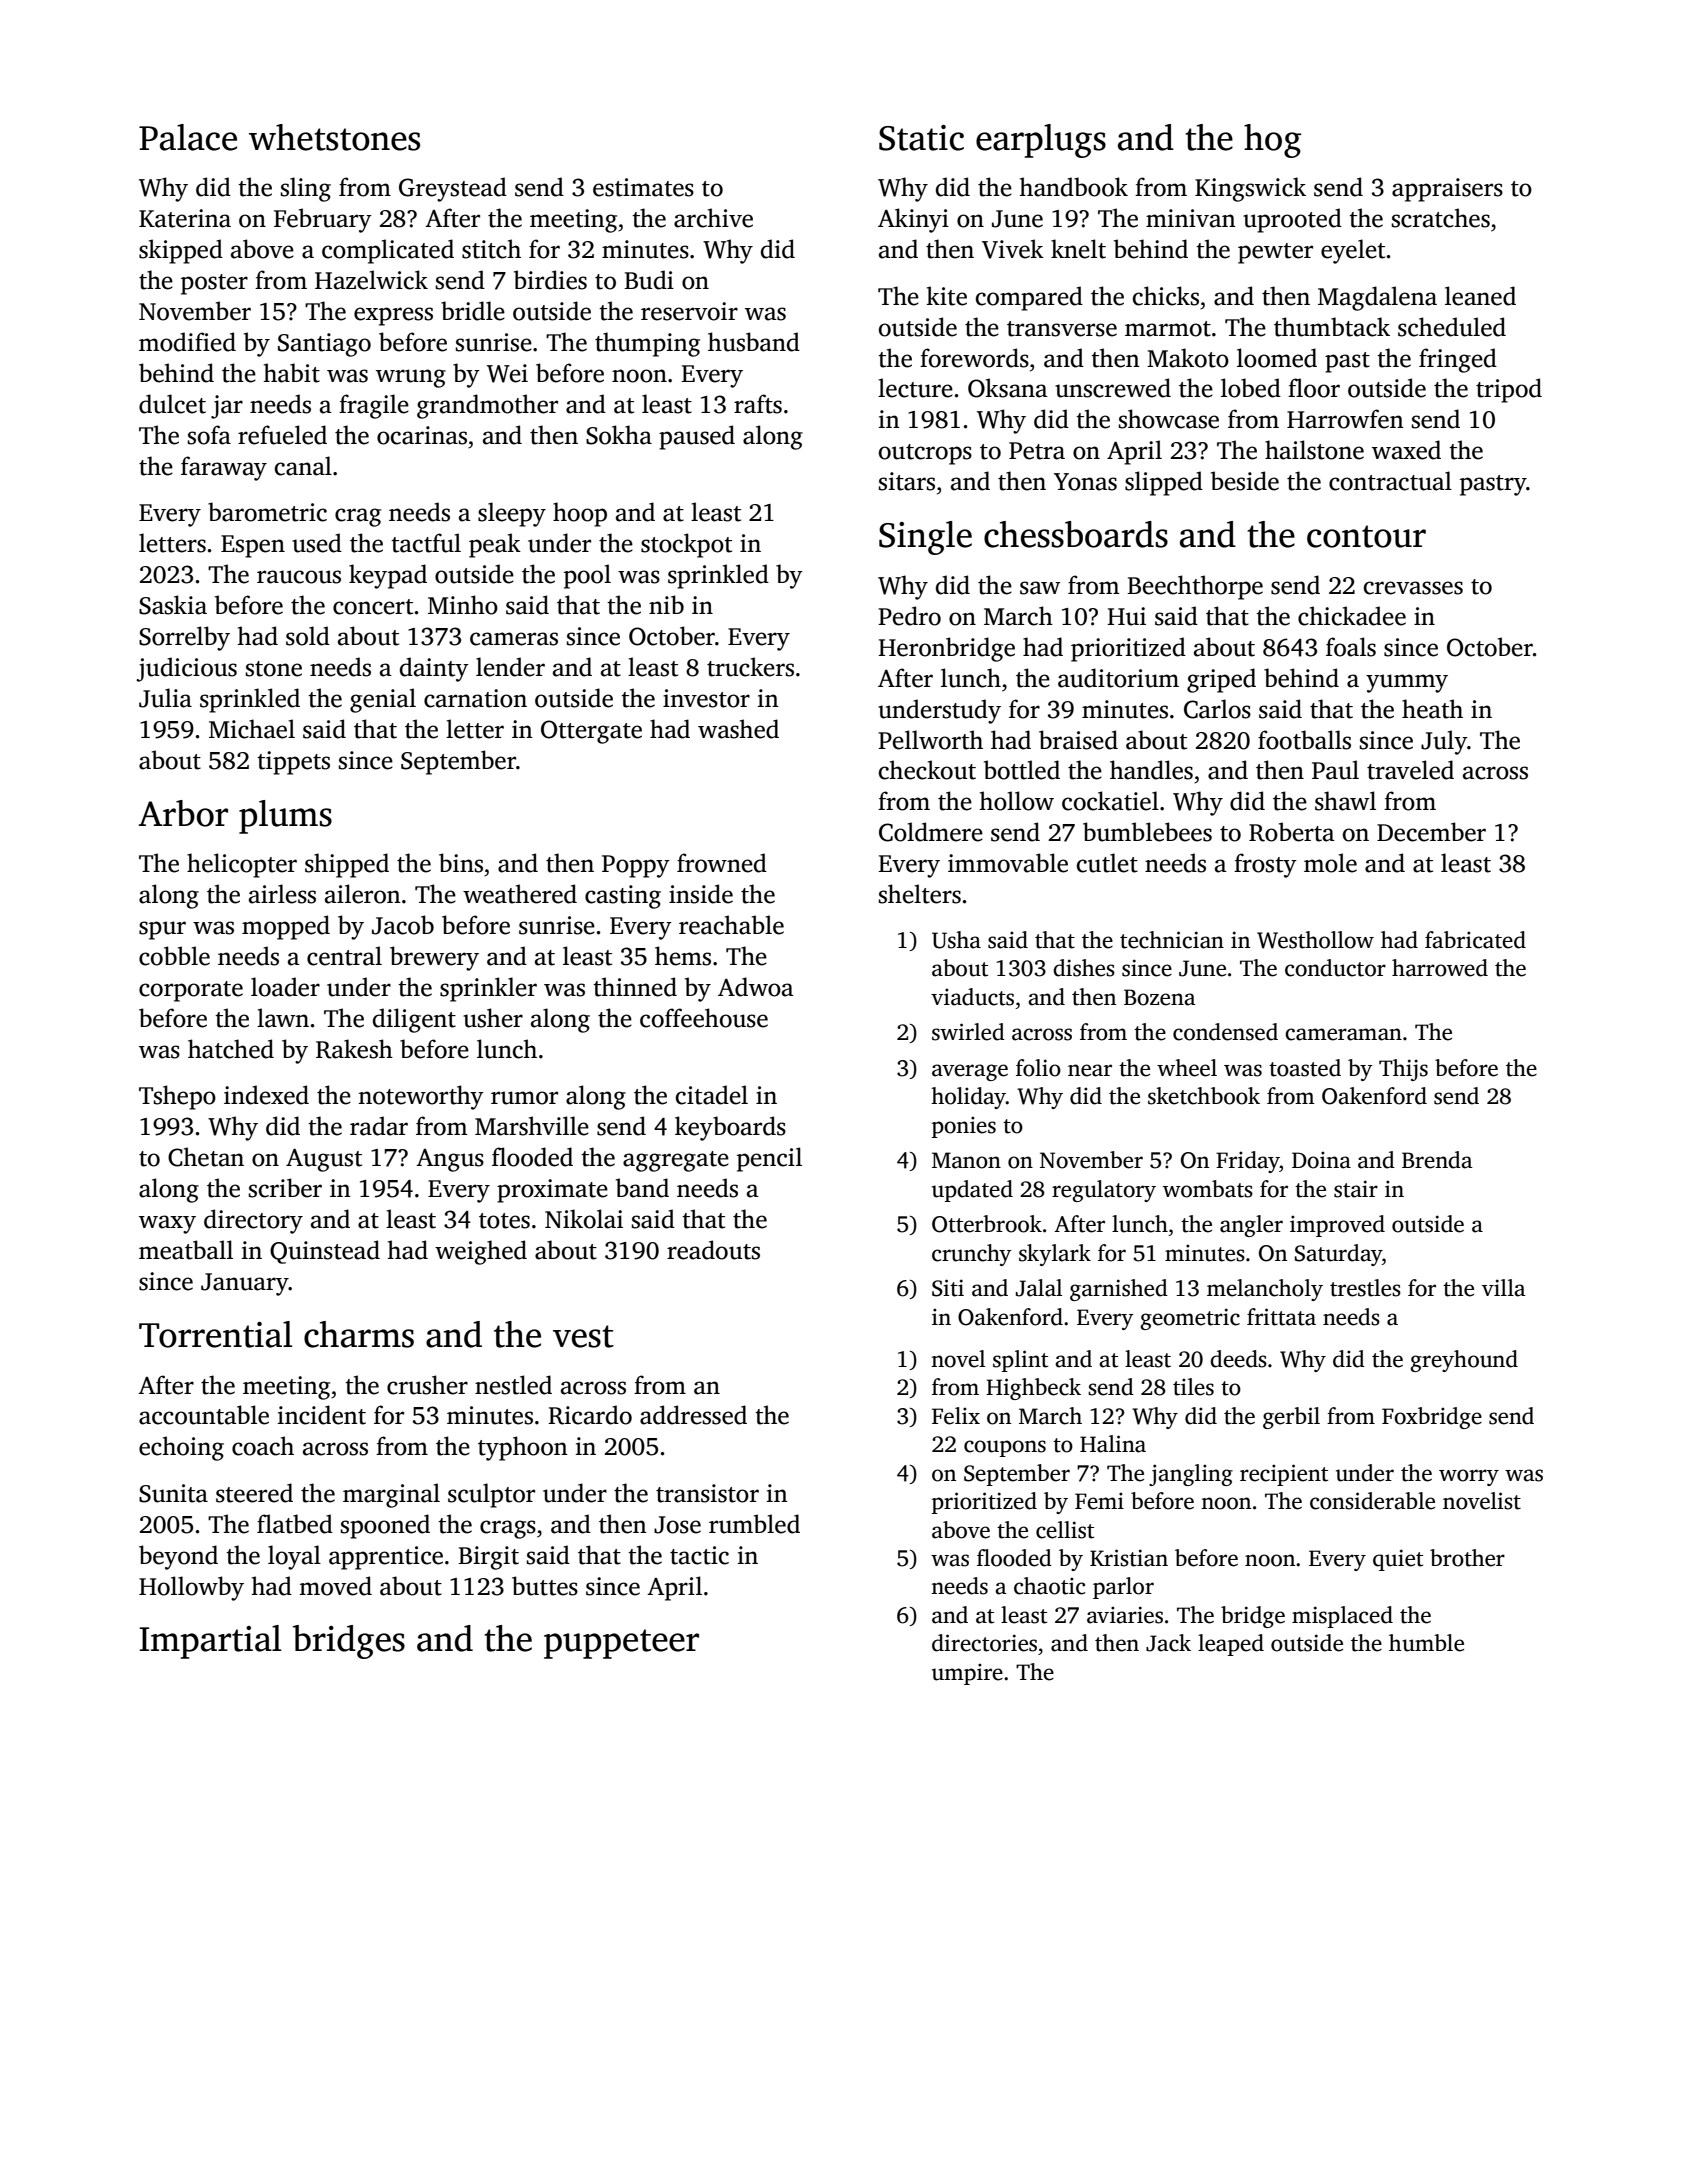 The image size is (1683, 2178). Describe the element at coordinates (177, 1097) in the screenshot. I see `Tshepo` at that location.
